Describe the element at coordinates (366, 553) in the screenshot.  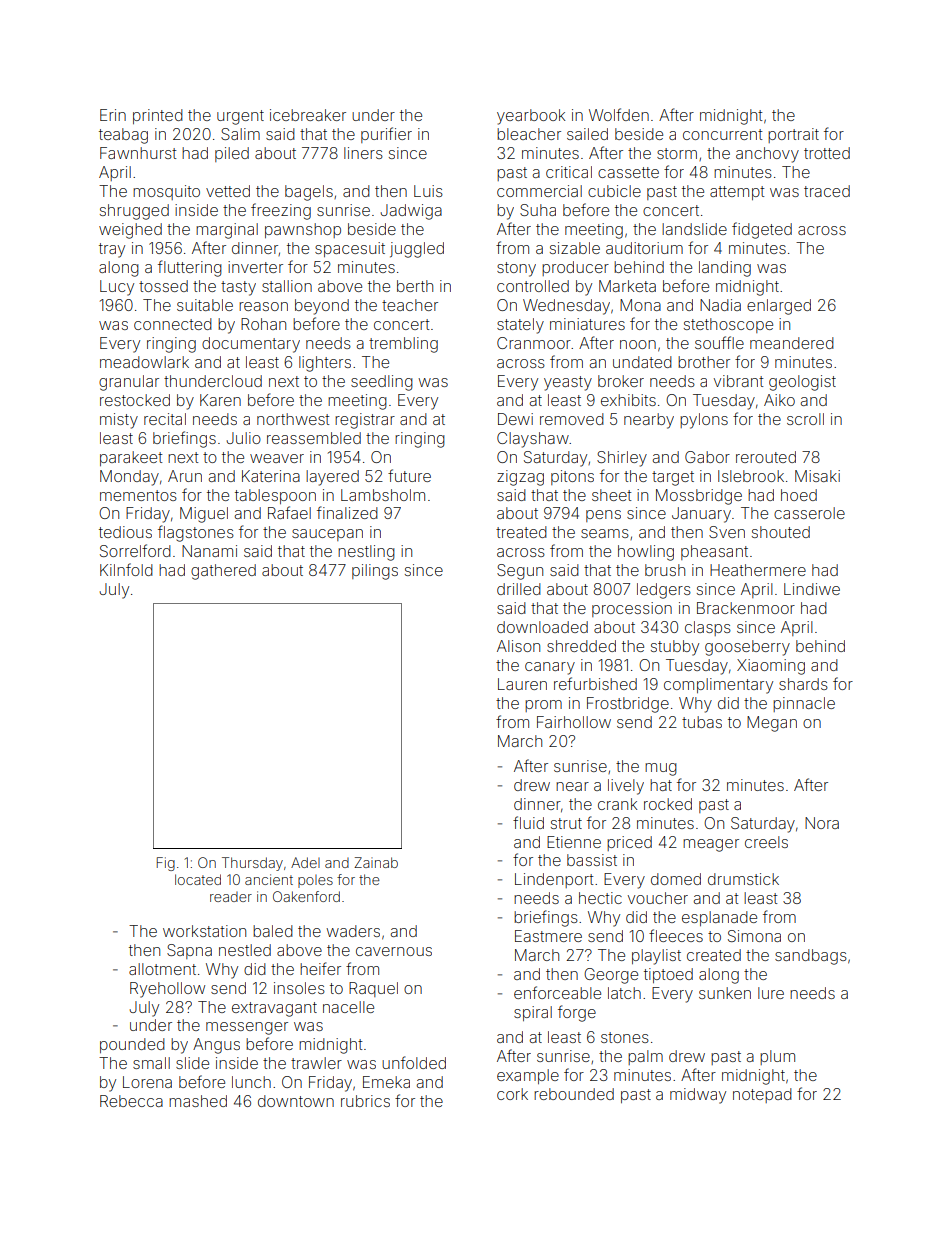
I see `nestling` at that location.
